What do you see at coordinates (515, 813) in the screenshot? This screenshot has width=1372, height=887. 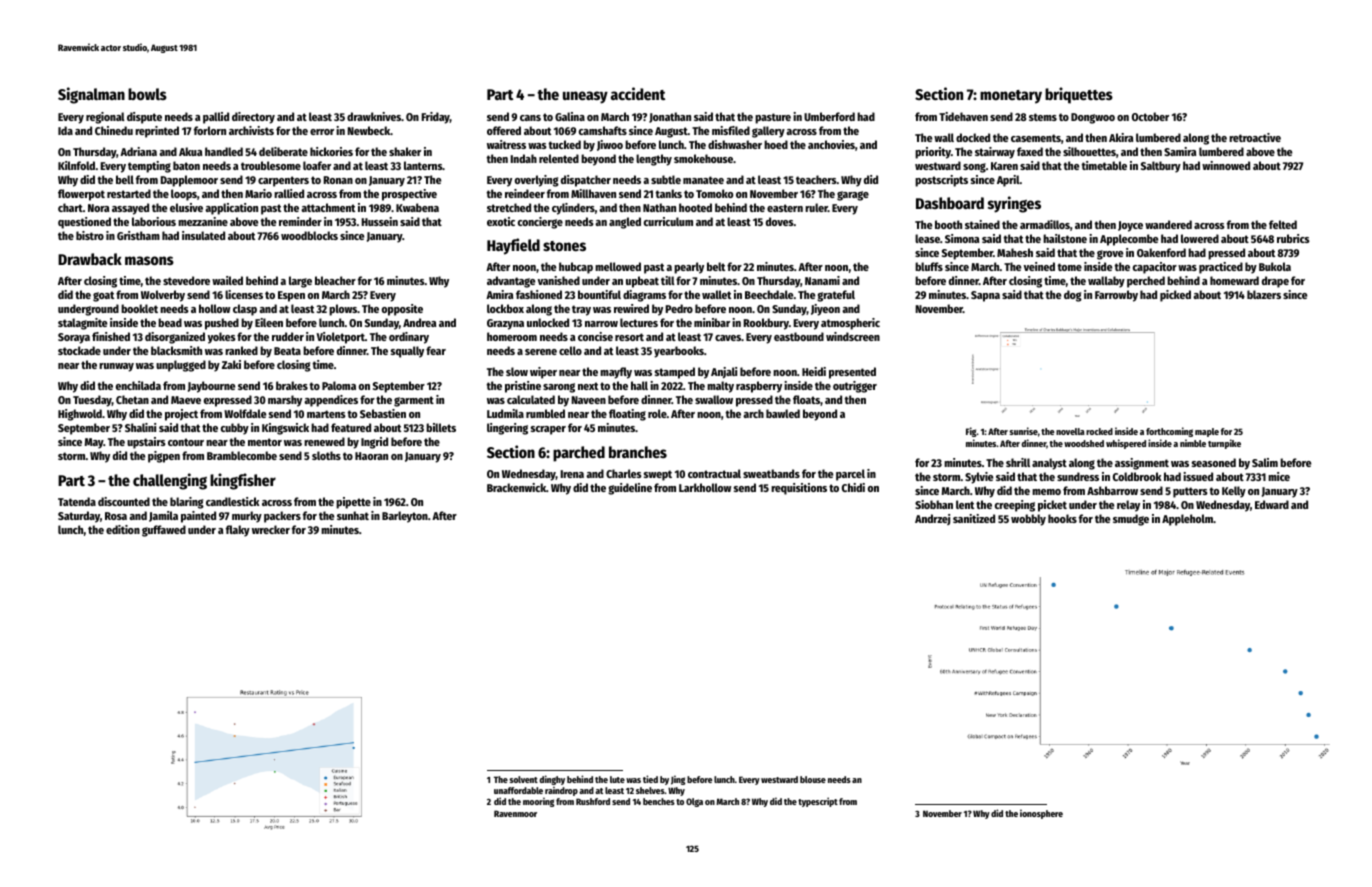 I see `Ravenmoor` at bounding box center [515, 813].
